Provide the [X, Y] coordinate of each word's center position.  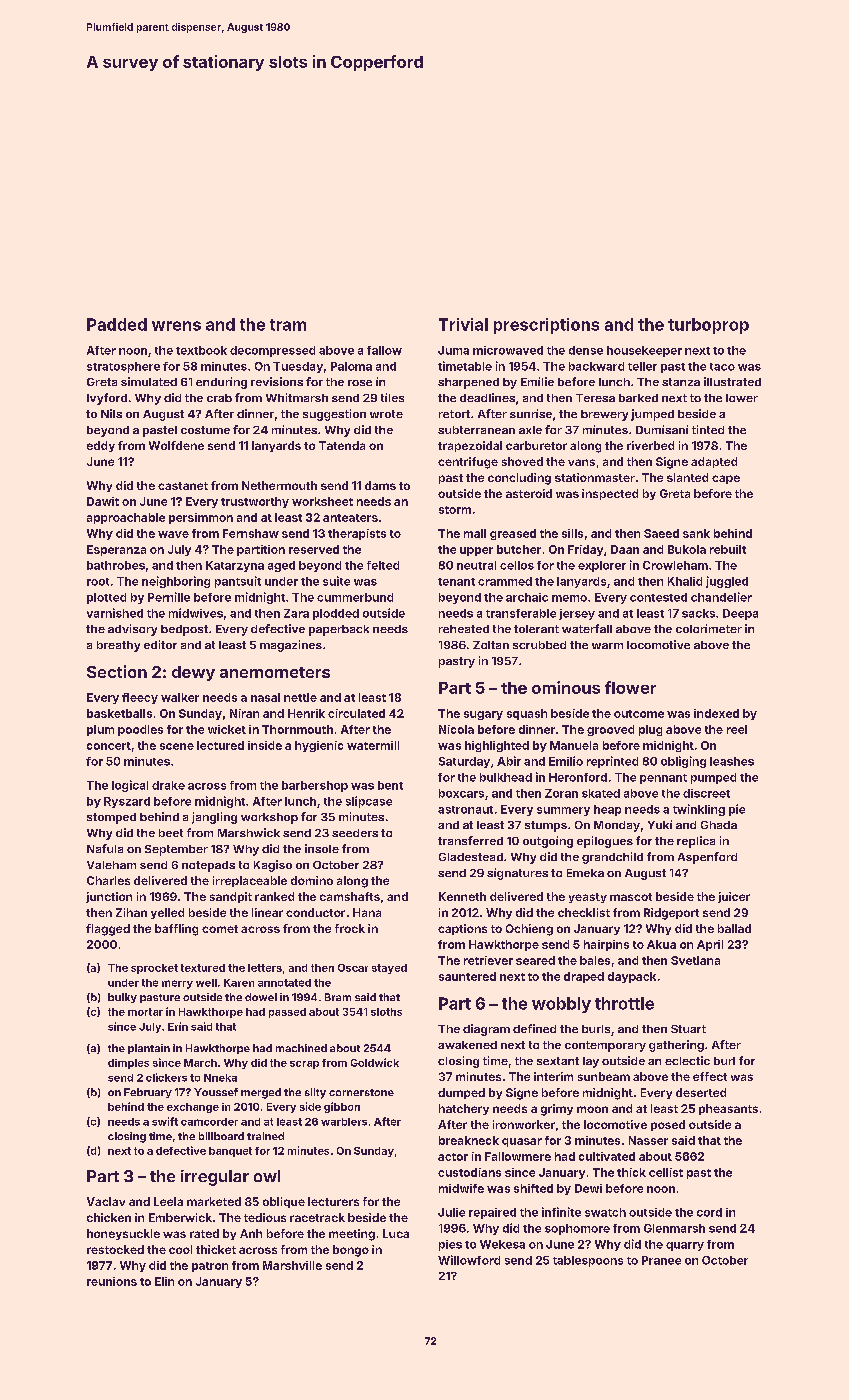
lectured [220, 745]
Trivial [463, 324]
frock [350, 928]
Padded [117, 324]
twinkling [699, 810]
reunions [112, 1281]
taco [722, 367]
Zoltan [491, 645]
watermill [373, 745]
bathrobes [116, 565]
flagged [108, 930]
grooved [610, 730]
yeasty [588, 898]
